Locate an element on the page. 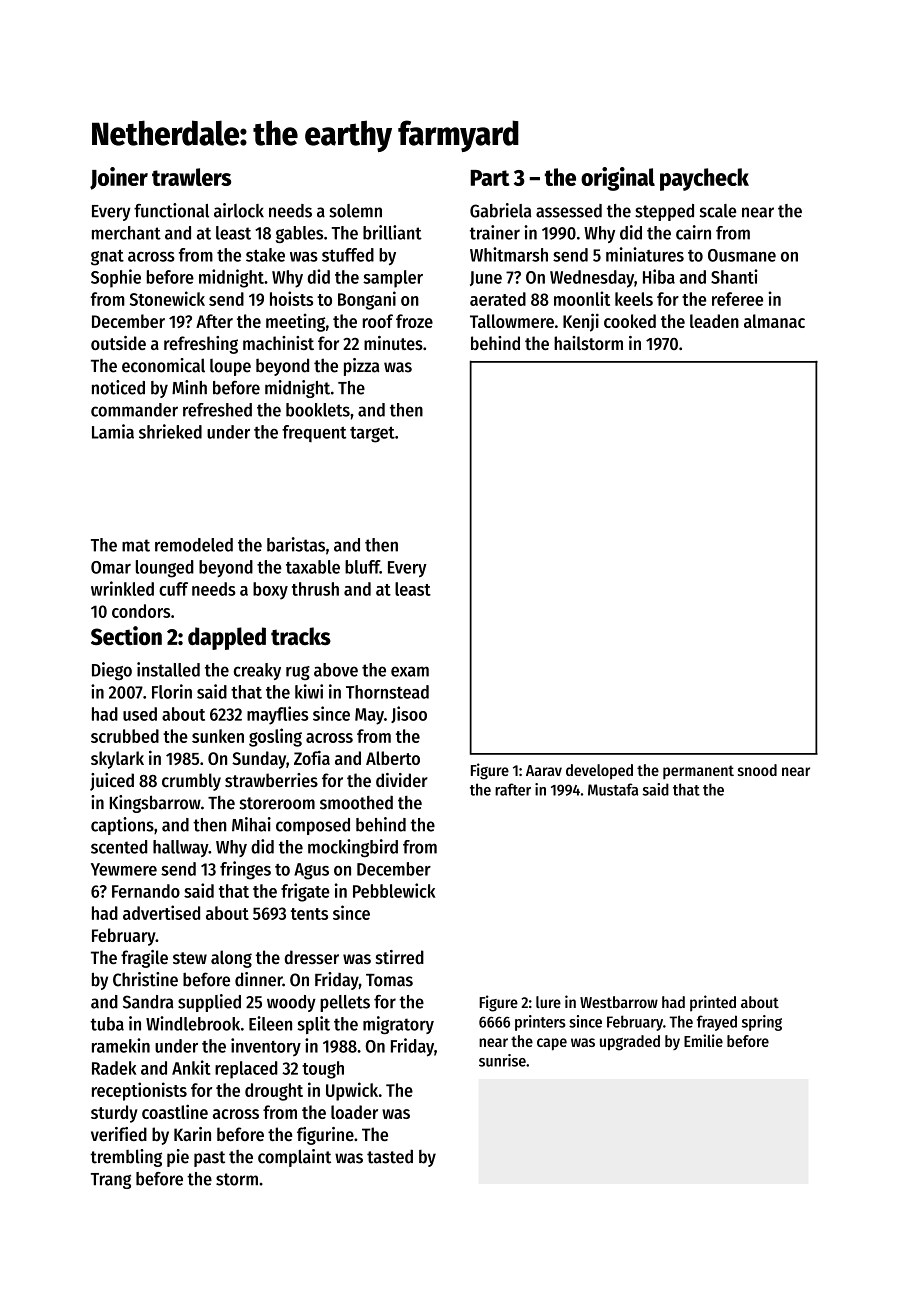 The width and height of the image is (908, 1316). baristas is located at coordinates (296, 544).
